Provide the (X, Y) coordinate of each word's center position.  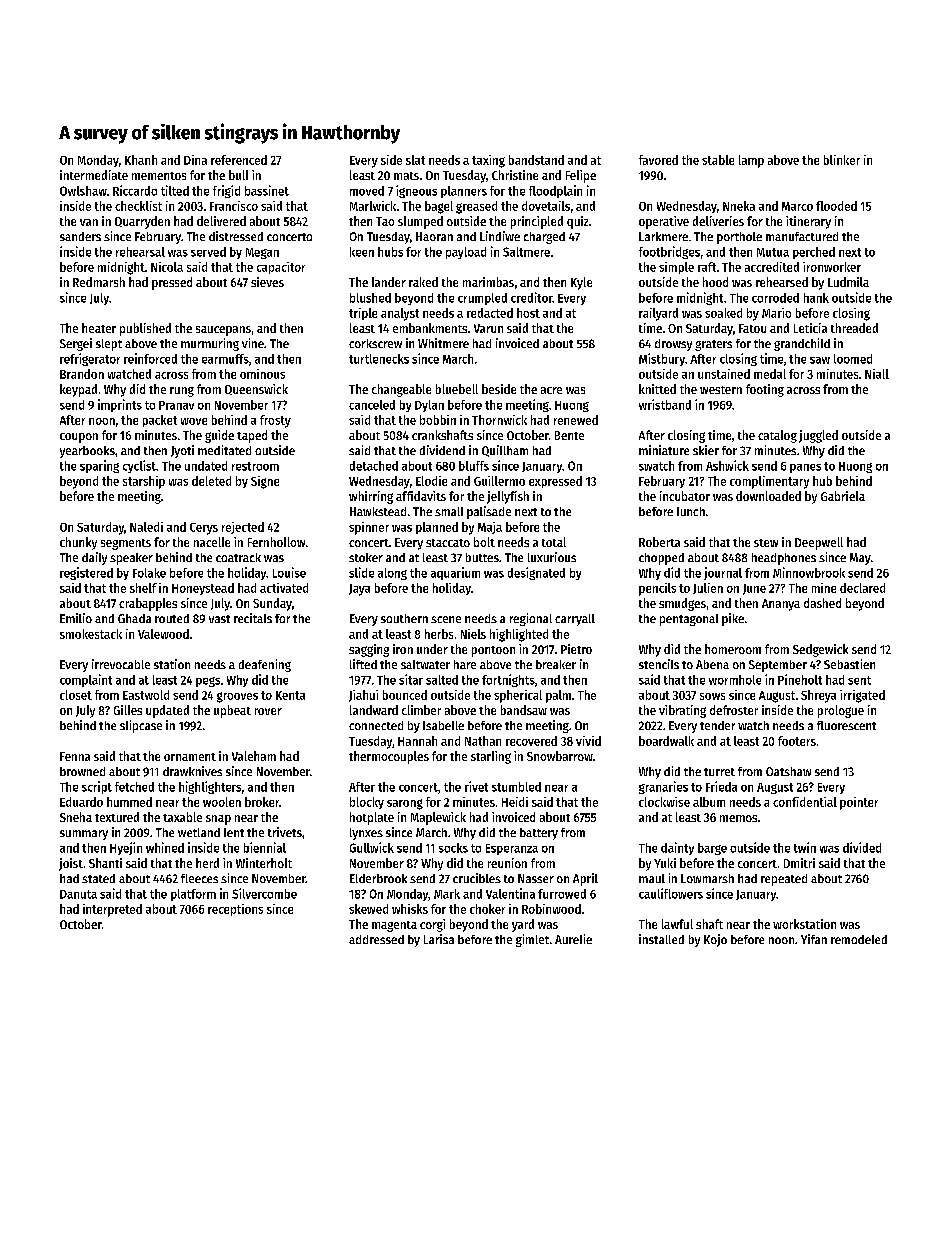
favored (658, 160)
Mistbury (662, 359)
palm (558, 696)
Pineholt (800, 679)
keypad (78, 390)
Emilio (76, 618)
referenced (239, 160)
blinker (842, 160)
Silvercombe (264, 893)
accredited (772, 267)
